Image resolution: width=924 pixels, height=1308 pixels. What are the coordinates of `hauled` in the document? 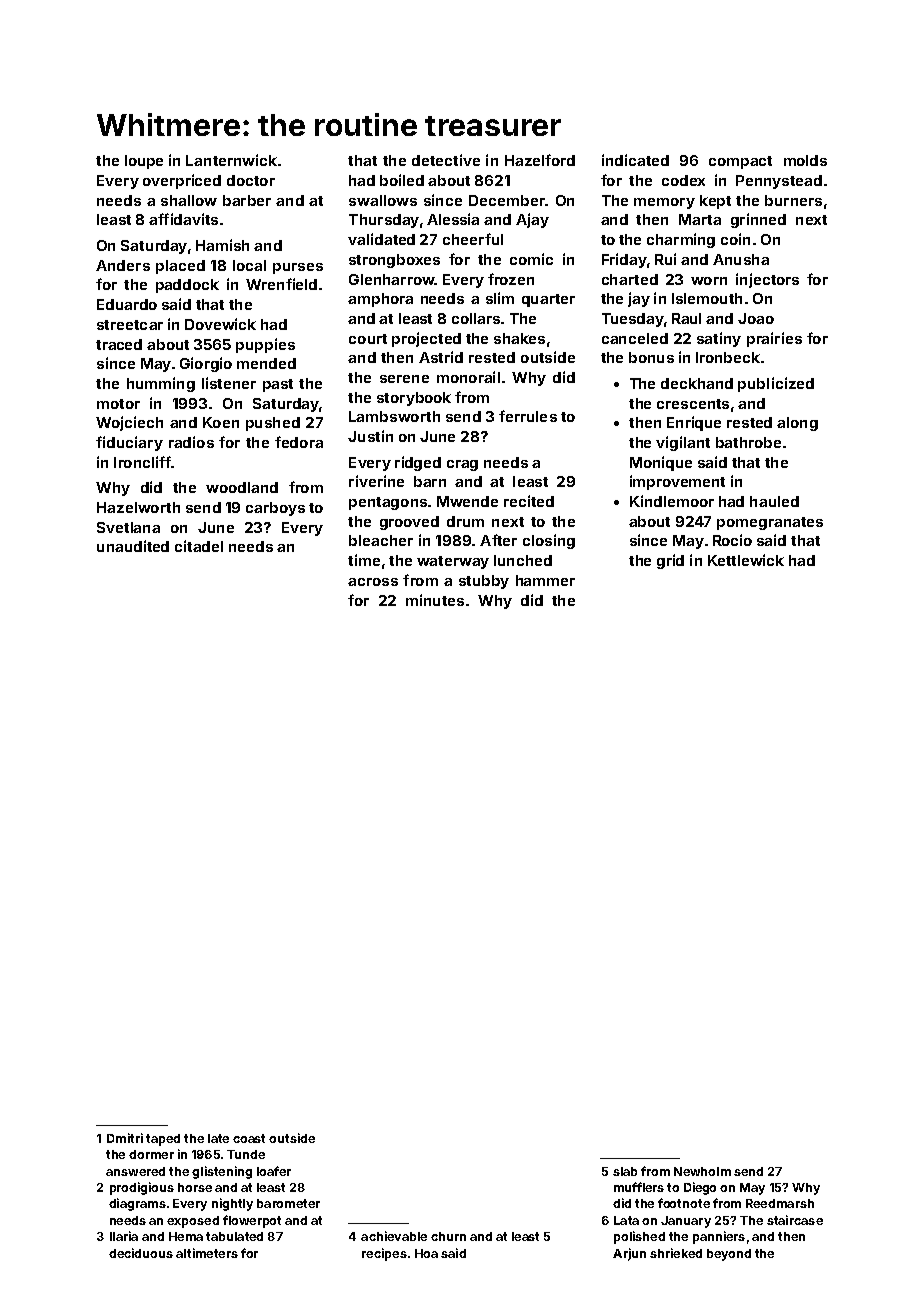 It's located at (774, 501).
